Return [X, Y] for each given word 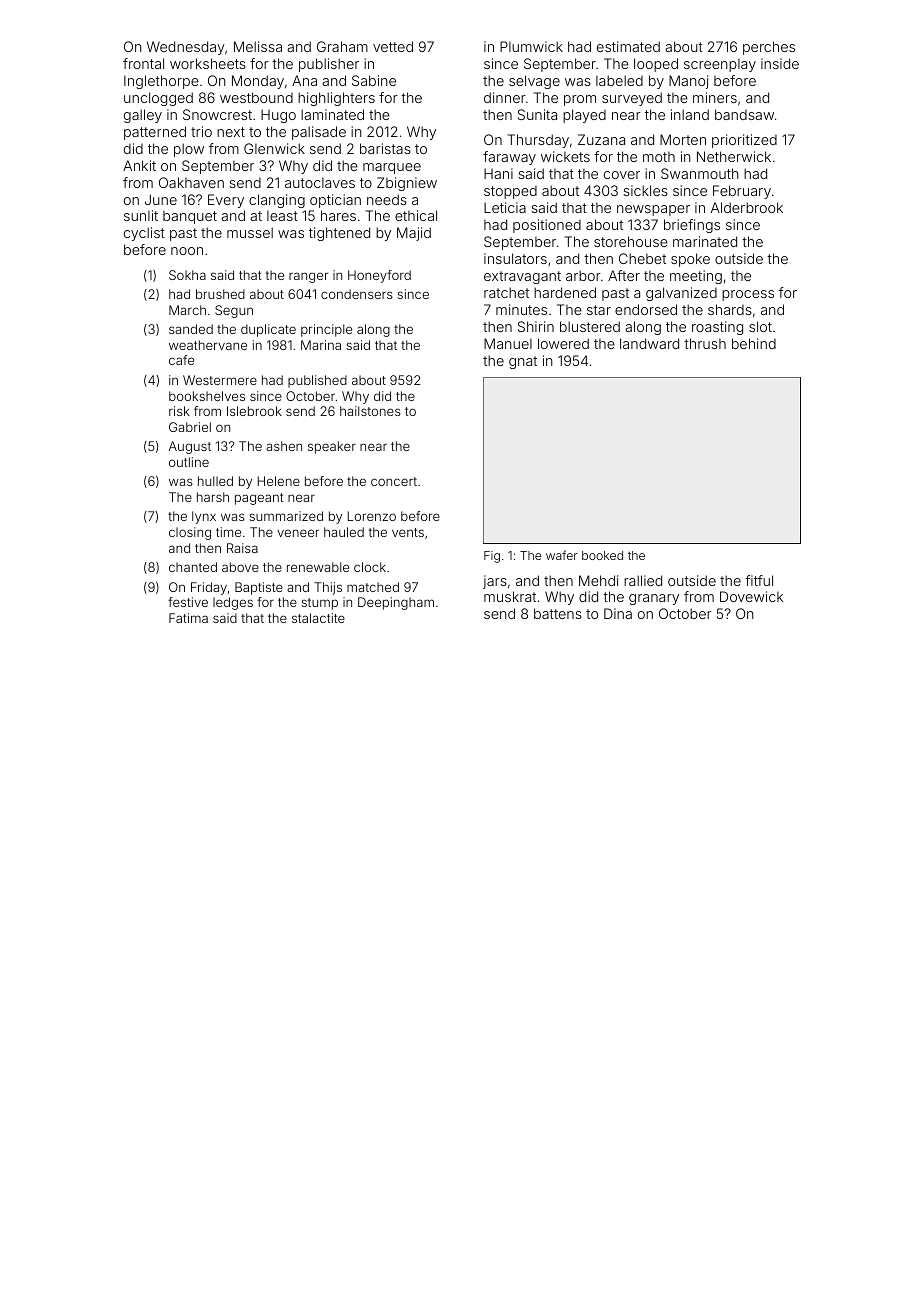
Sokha [187, 275]
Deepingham [396, 603]
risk [179, 411]
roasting [717, 328]
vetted [393, 46]
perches [769, 48]
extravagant [522, 277]
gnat [523, 362]
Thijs [328, 588]
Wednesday [186, 48]
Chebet [642, 258]
